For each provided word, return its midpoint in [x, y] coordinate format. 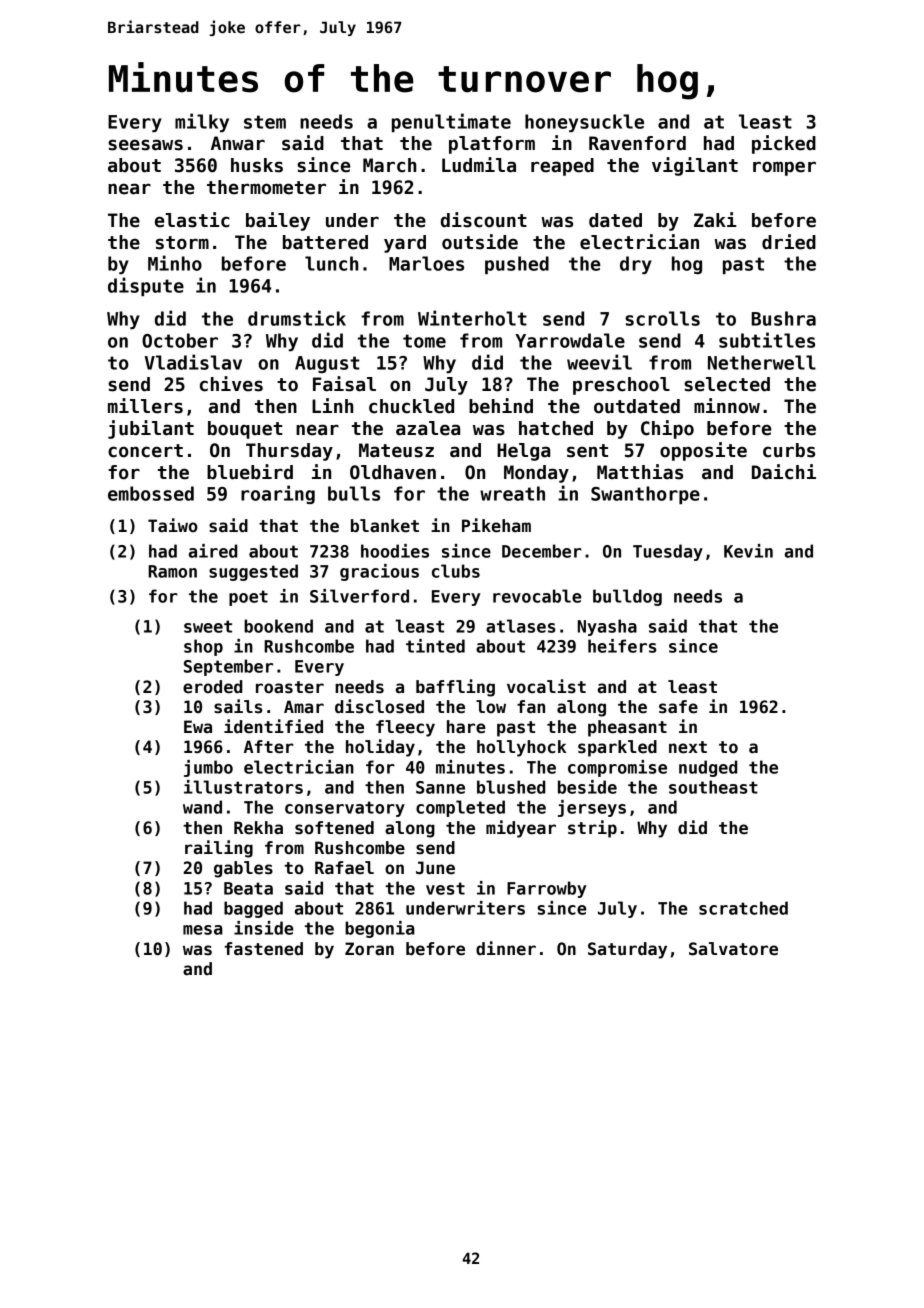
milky [202, 122]
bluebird [250, 472]
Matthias [640, 472]
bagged [253, 909]
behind [501, 406]
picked [784, 144]
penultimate [451, 122]
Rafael [344, 868]
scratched [743, 908]
